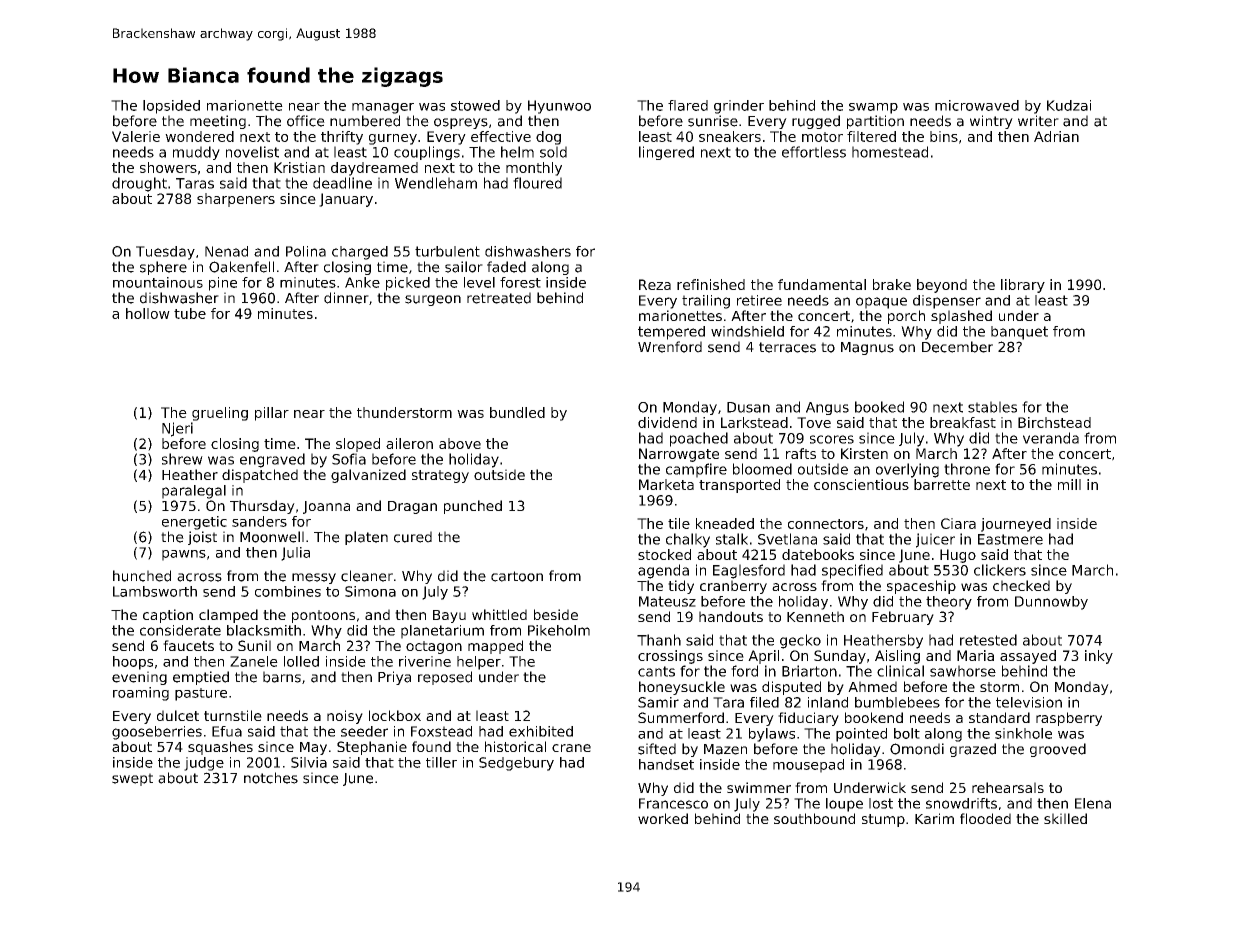 Image resolution: width=1233 pixels, height=952 pixels. I want to click on campfire, so click(696, 470).
